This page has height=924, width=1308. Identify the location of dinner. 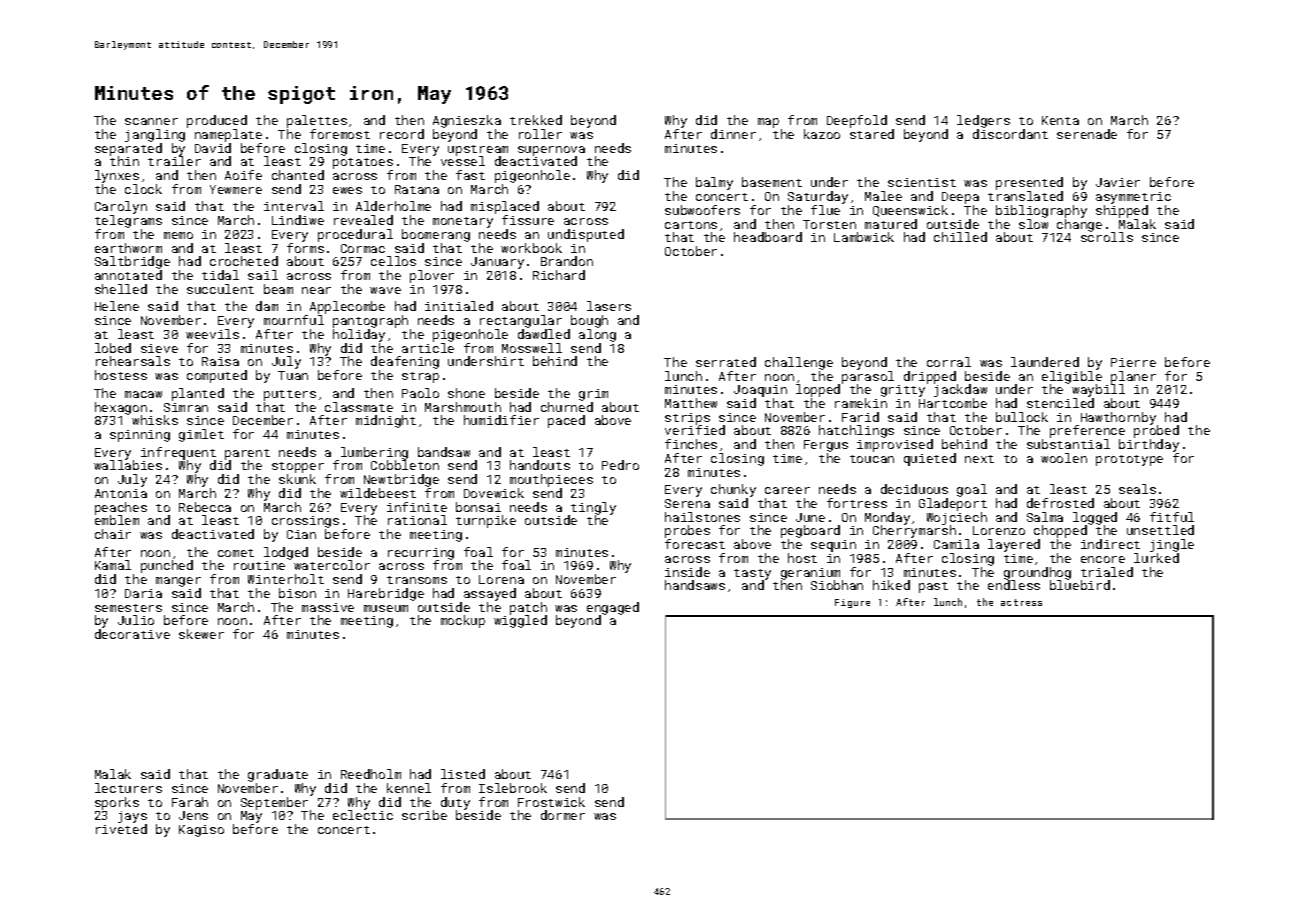
(733, 134).
